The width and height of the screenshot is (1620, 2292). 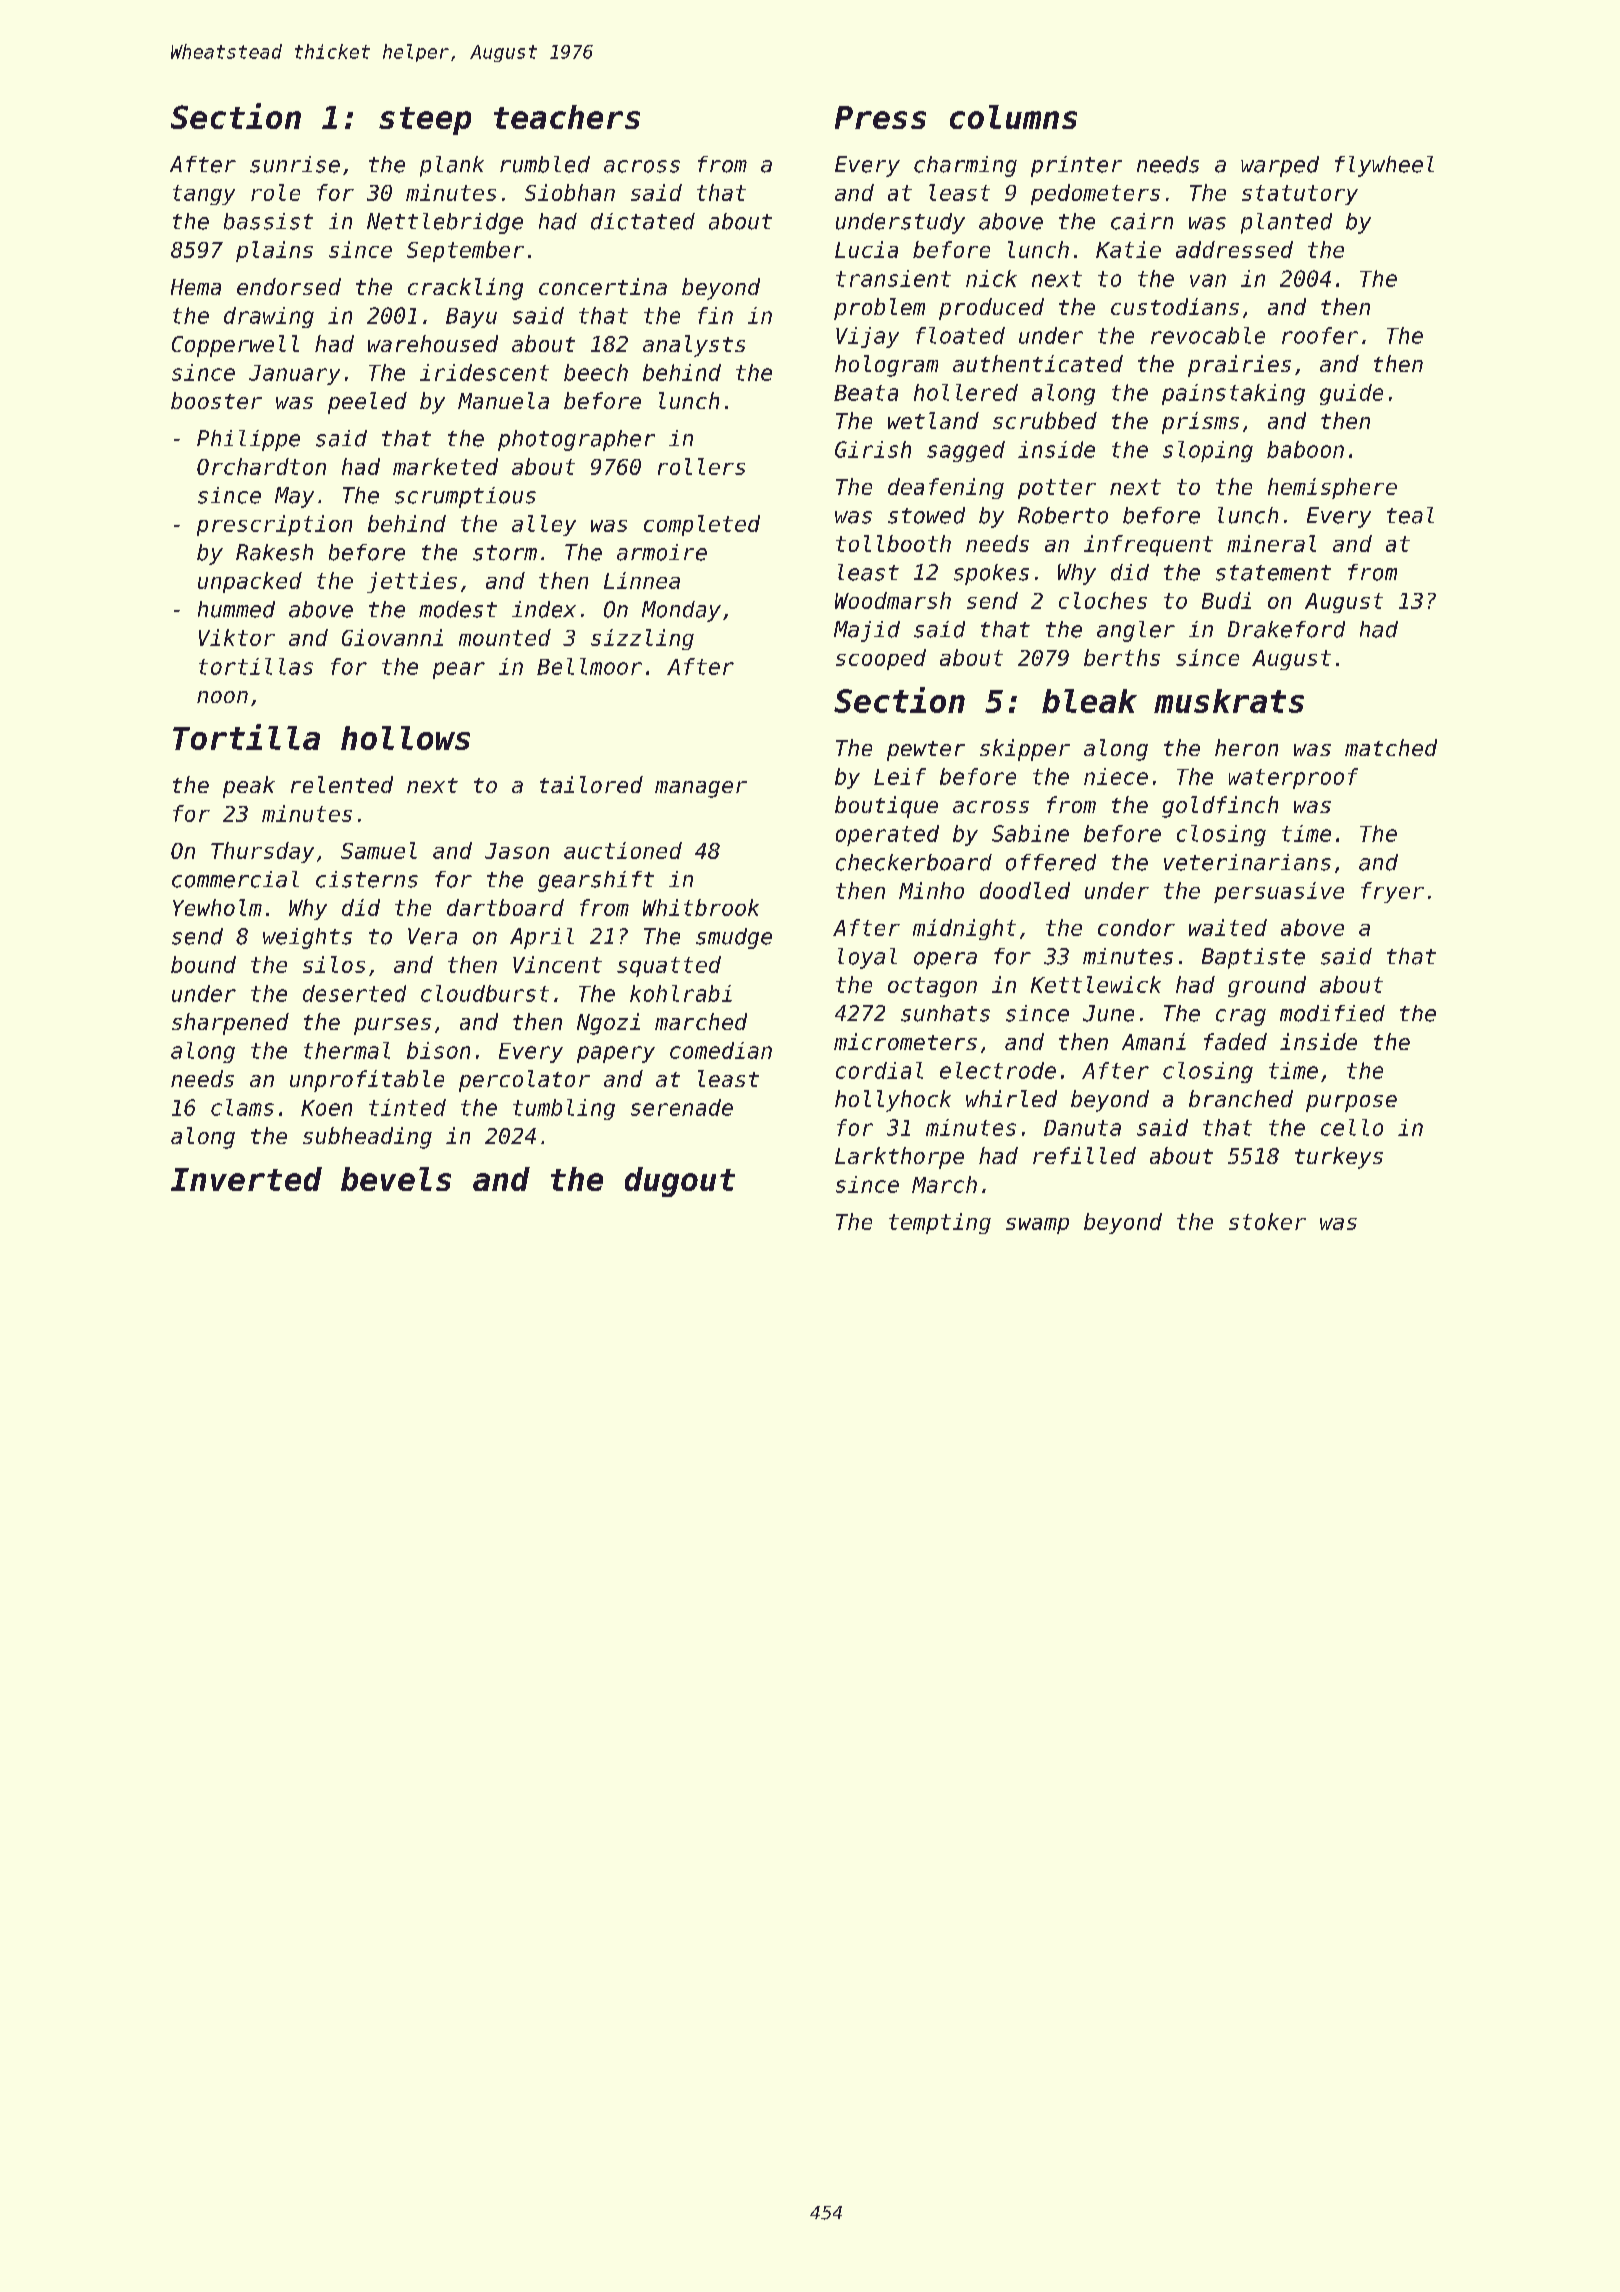 I want to click on Inverted, so click(x=246, y=1179).
